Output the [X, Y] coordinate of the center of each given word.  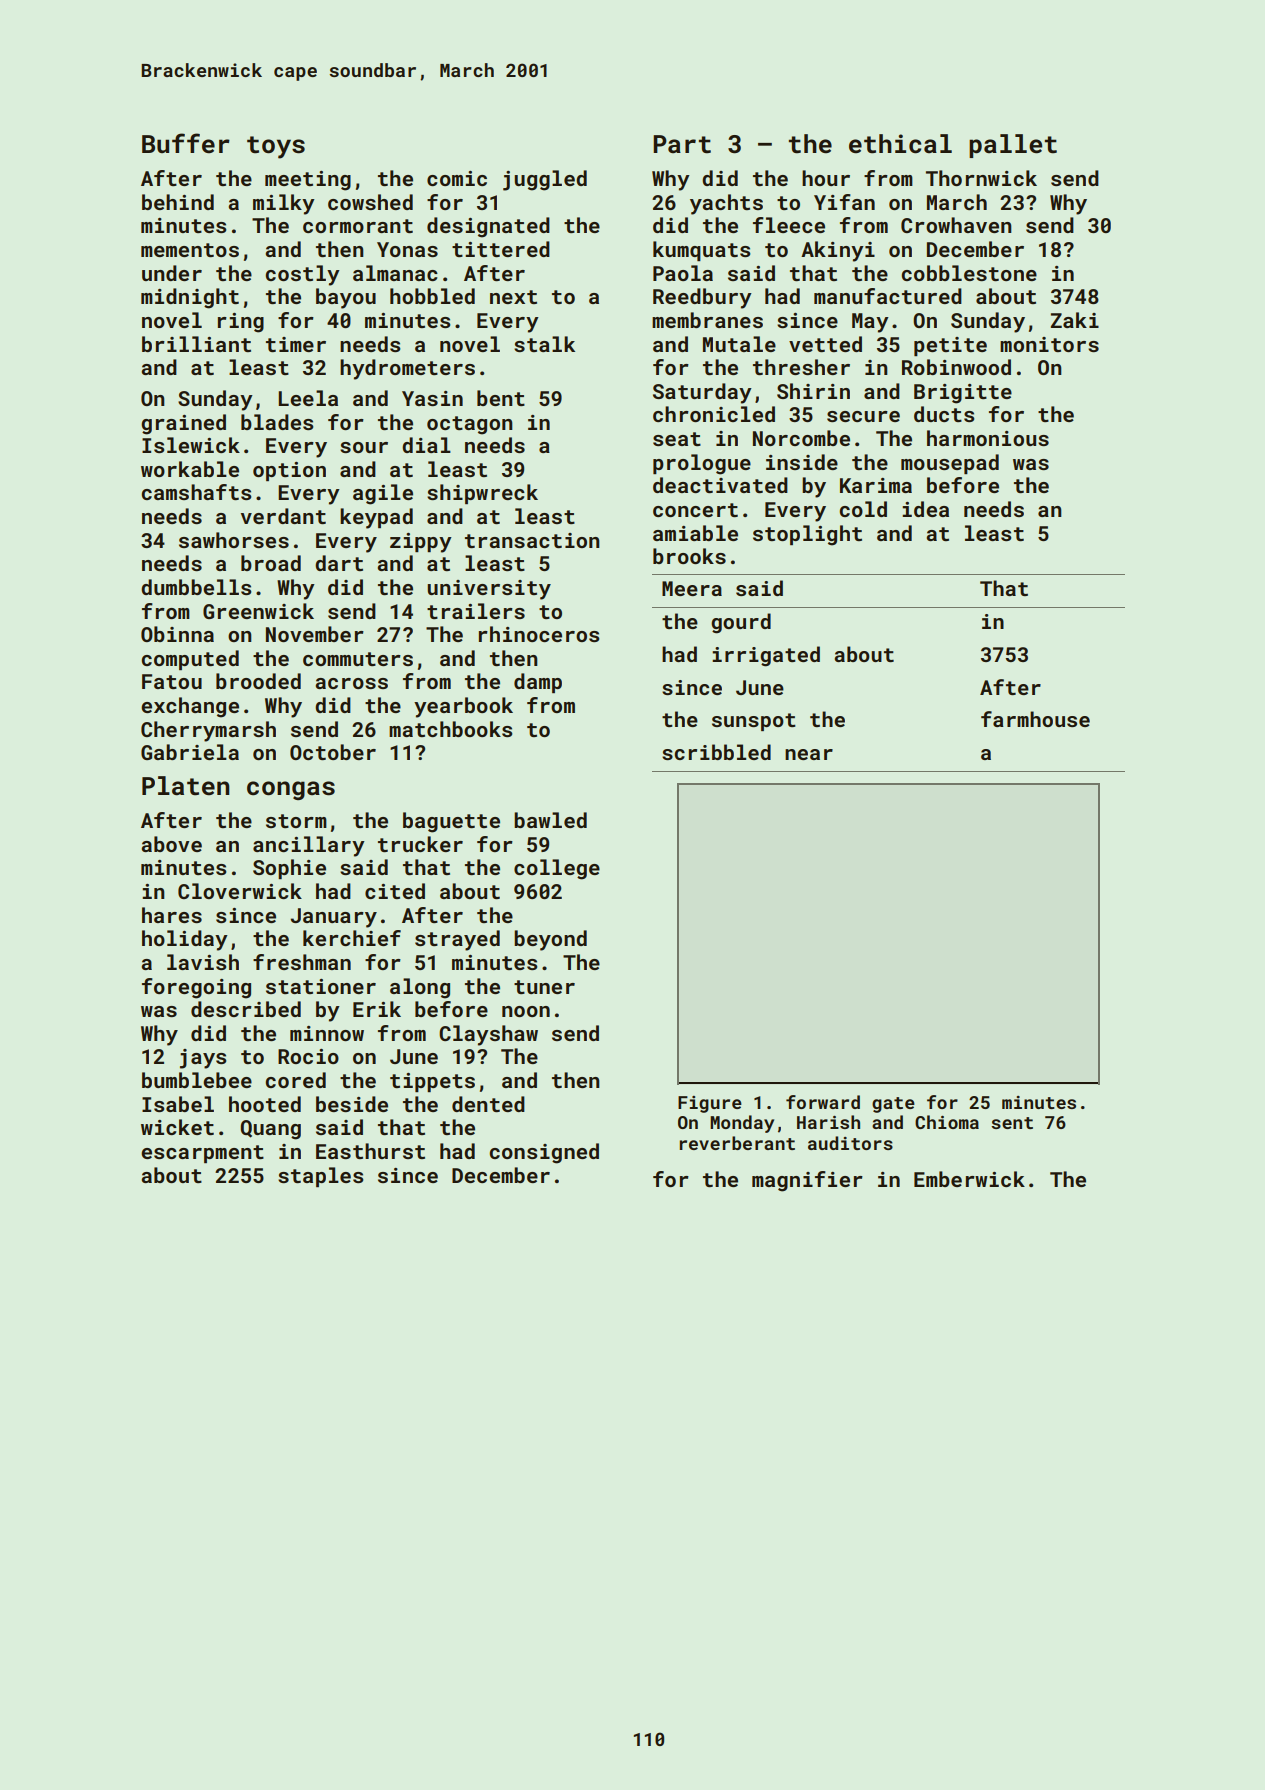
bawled [550, 820]
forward [823, 1102]
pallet [1013, 146]
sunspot [754, 722]
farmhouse [1035, 719]
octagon [470, 425]
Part [682, 144]
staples [320, 1177]
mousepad [950, 464]
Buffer [186, 143]
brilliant [196, 344]
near [809, 754]
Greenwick [258, 611]
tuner [544, 987]
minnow [327, 1033]
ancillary [309, 846]
